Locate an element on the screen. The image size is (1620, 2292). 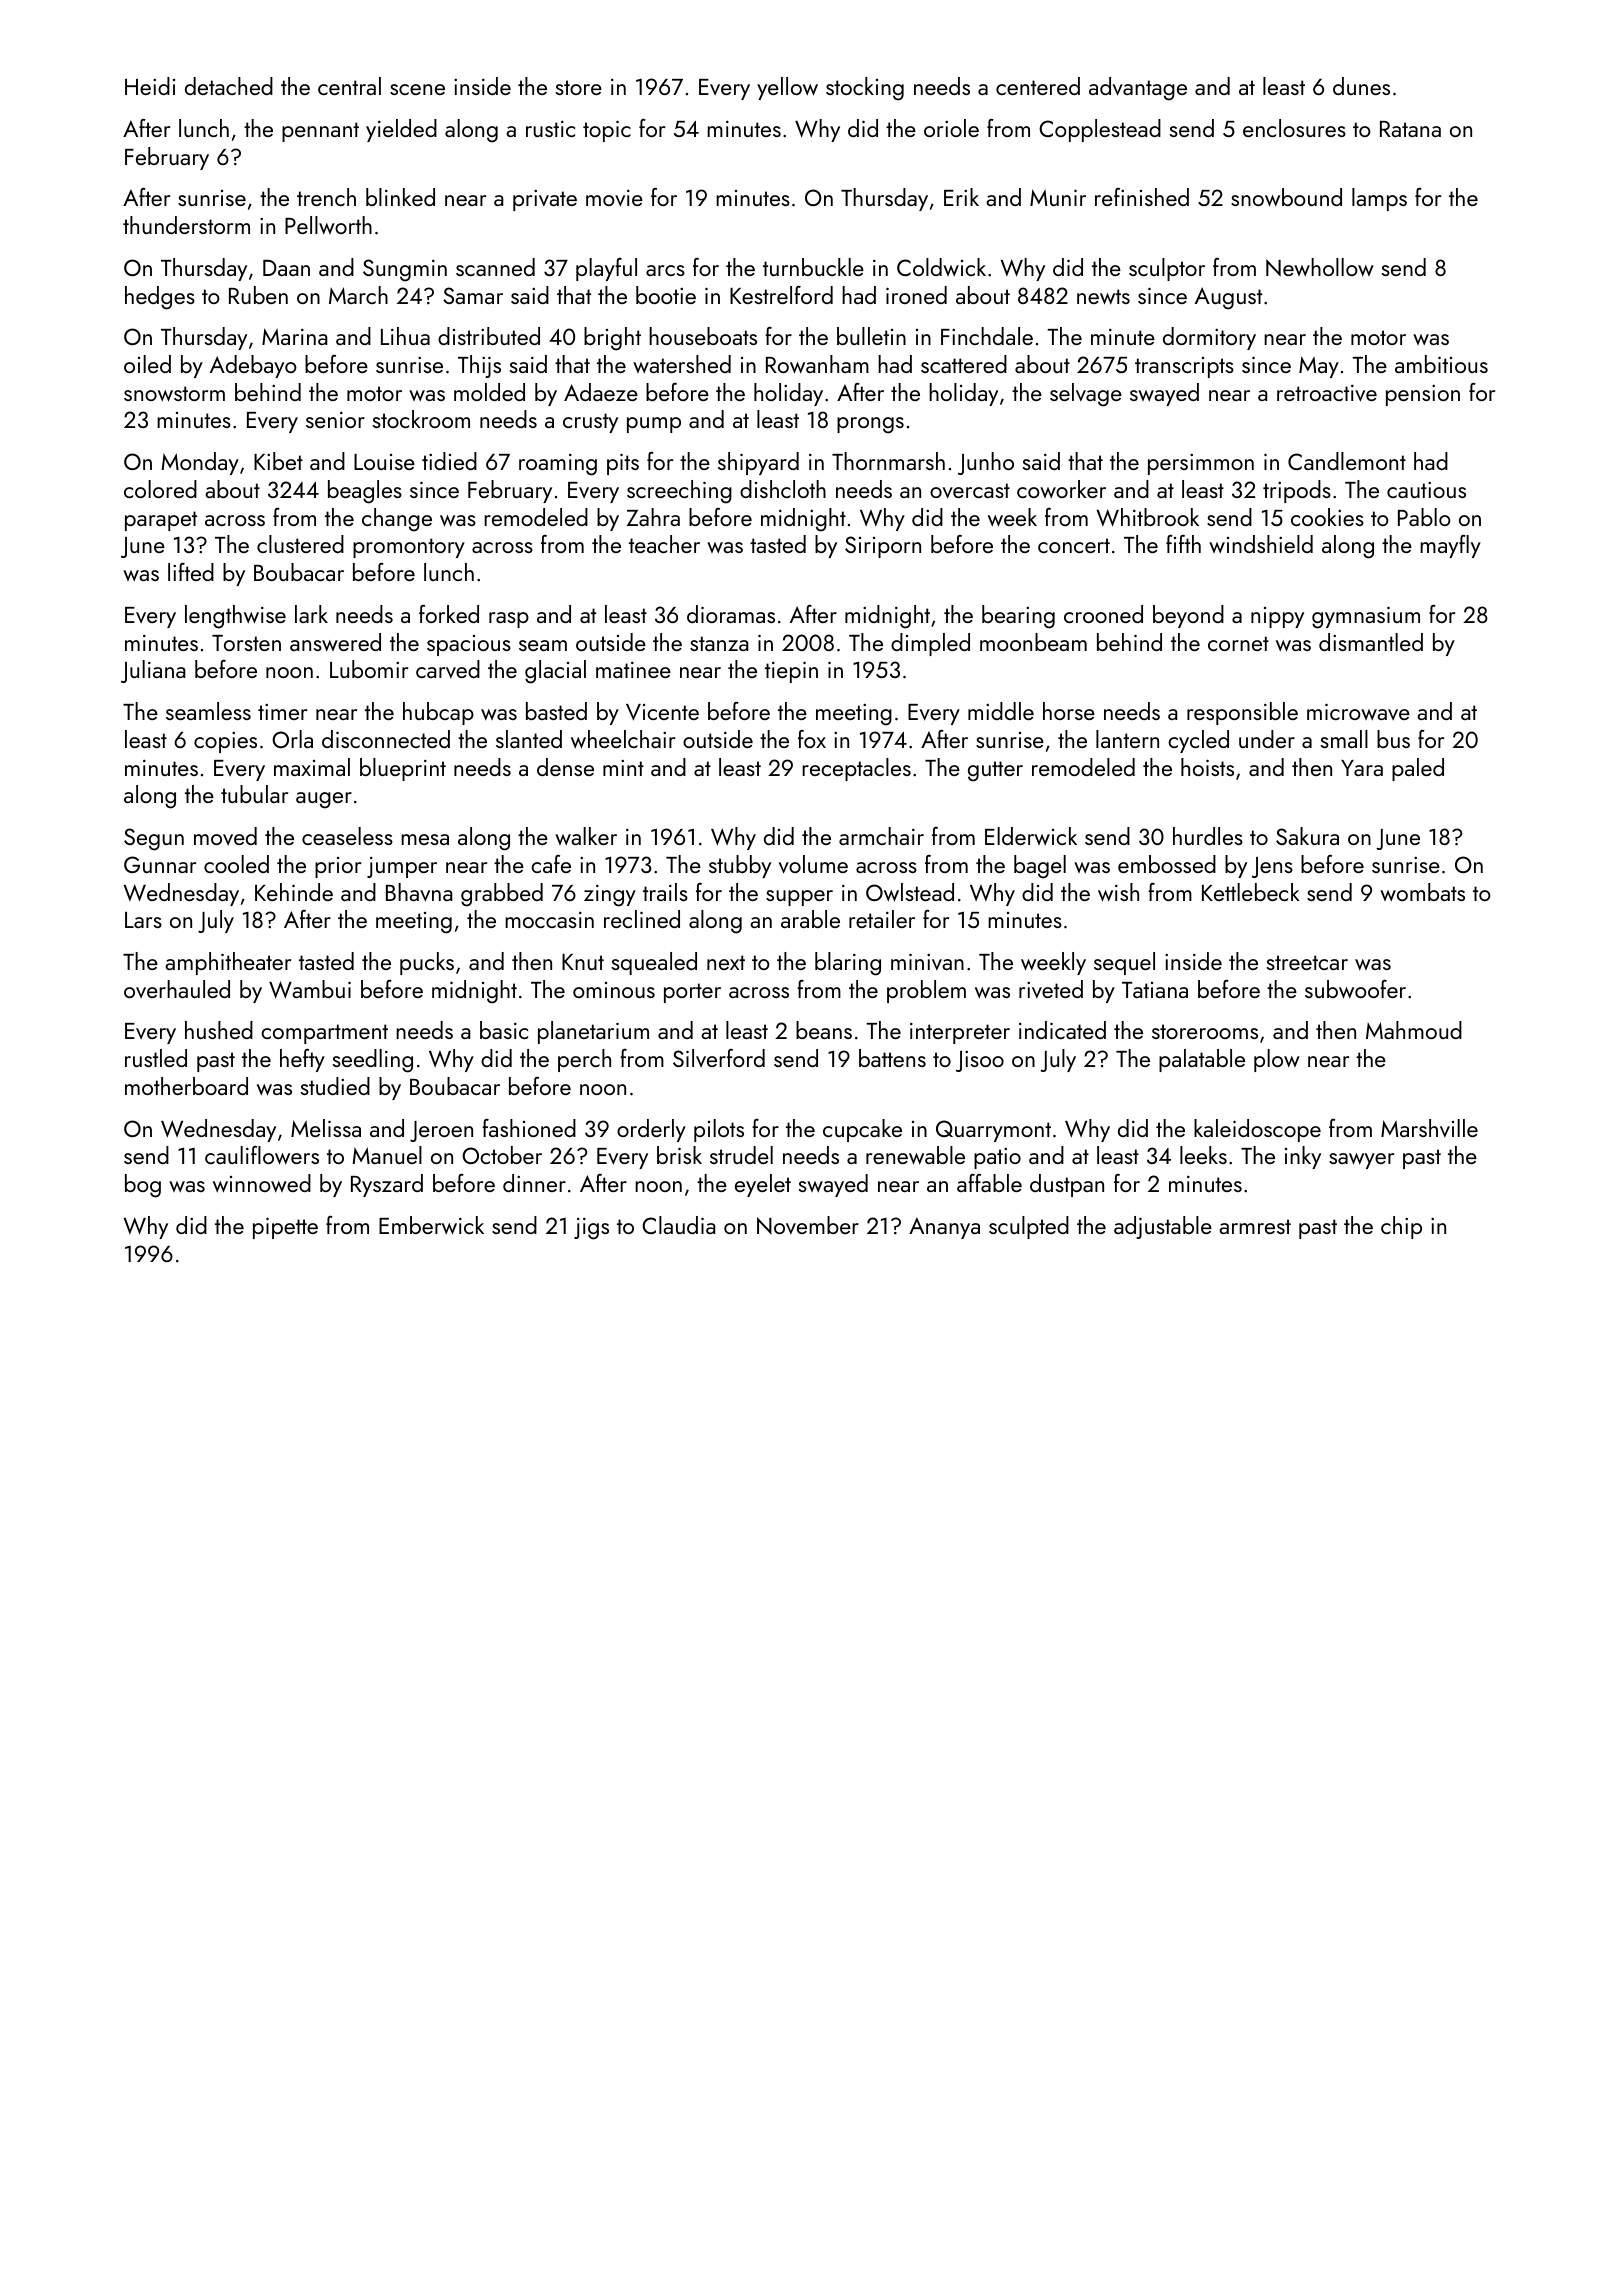
dustpan is located at coordinates (1067, 1185).
